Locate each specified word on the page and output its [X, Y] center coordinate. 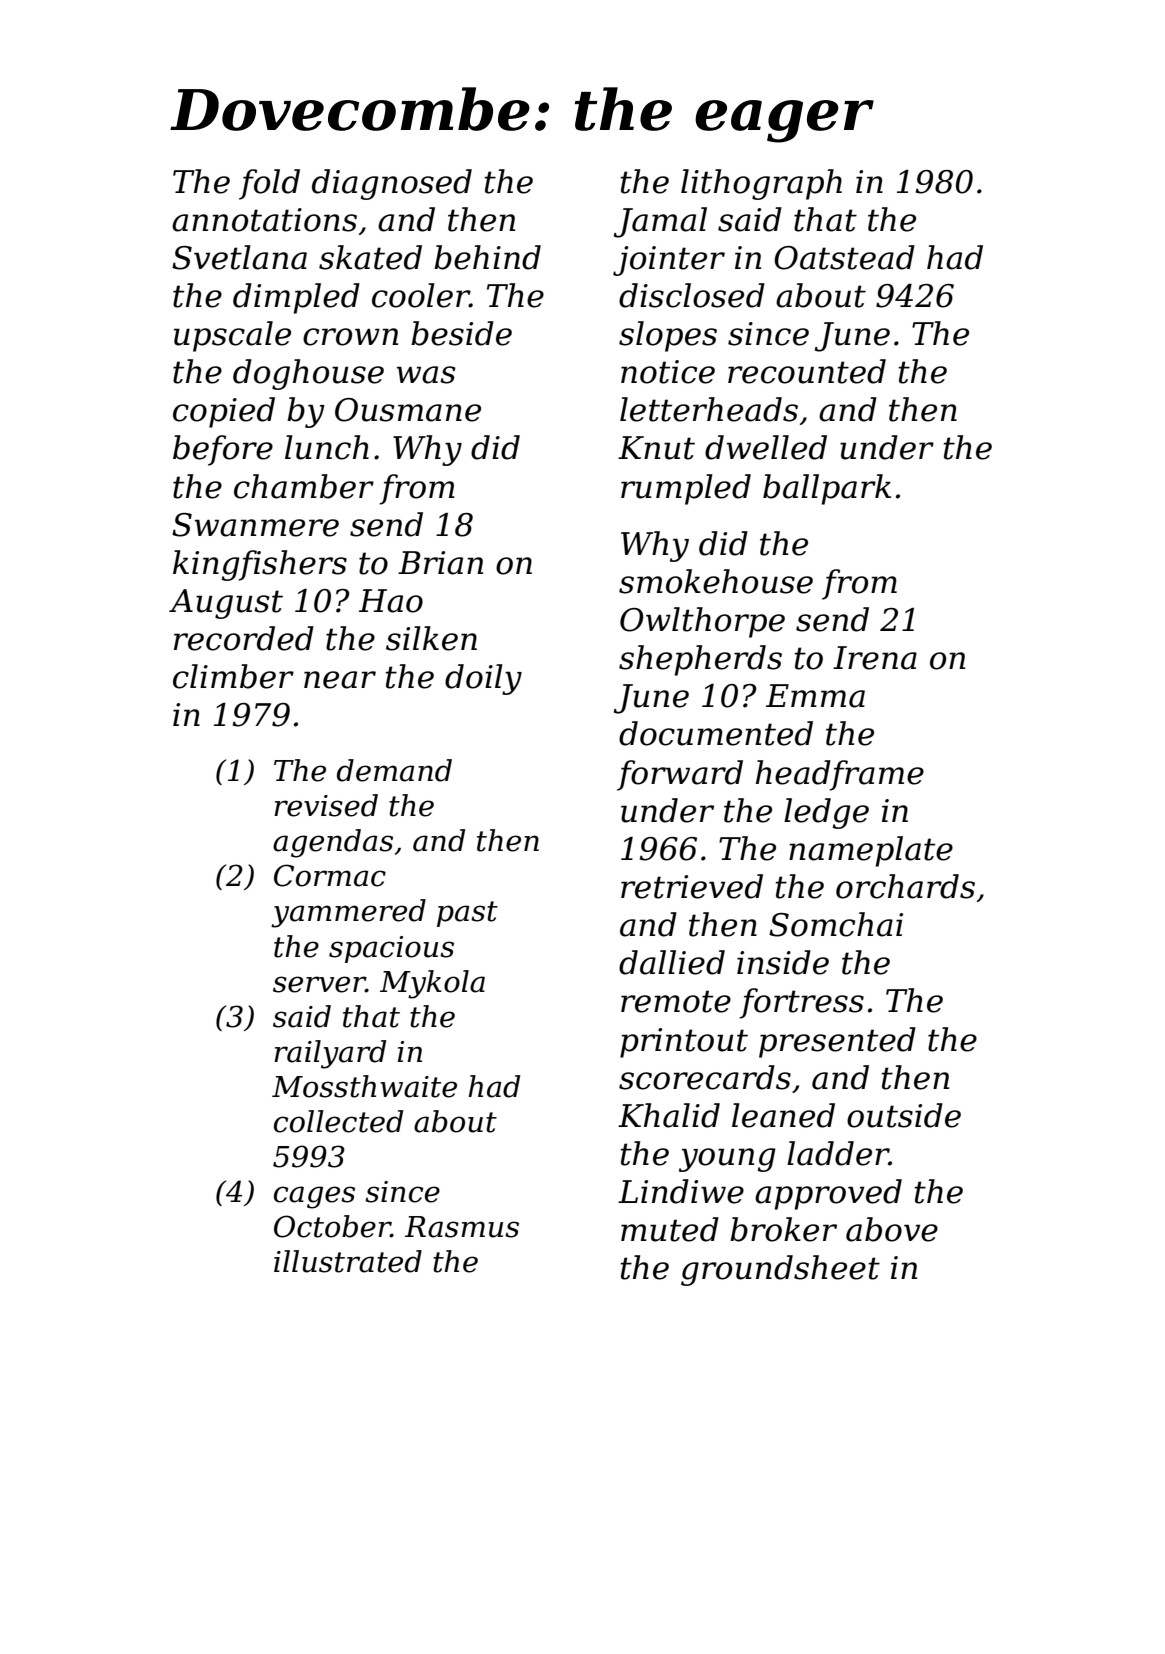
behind [487, 257]
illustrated [348, 1261]
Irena [875, 658]
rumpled [686, 489]
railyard [330, 1054]
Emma [815, 696]
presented [837, 1042]
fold [269, 184]
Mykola [432, 984]
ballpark [827, 489]
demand [394, 770]
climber [233, 676]
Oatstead [844, 257]
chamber [304, 486]
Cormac [330, 875]
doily [483, 679]
